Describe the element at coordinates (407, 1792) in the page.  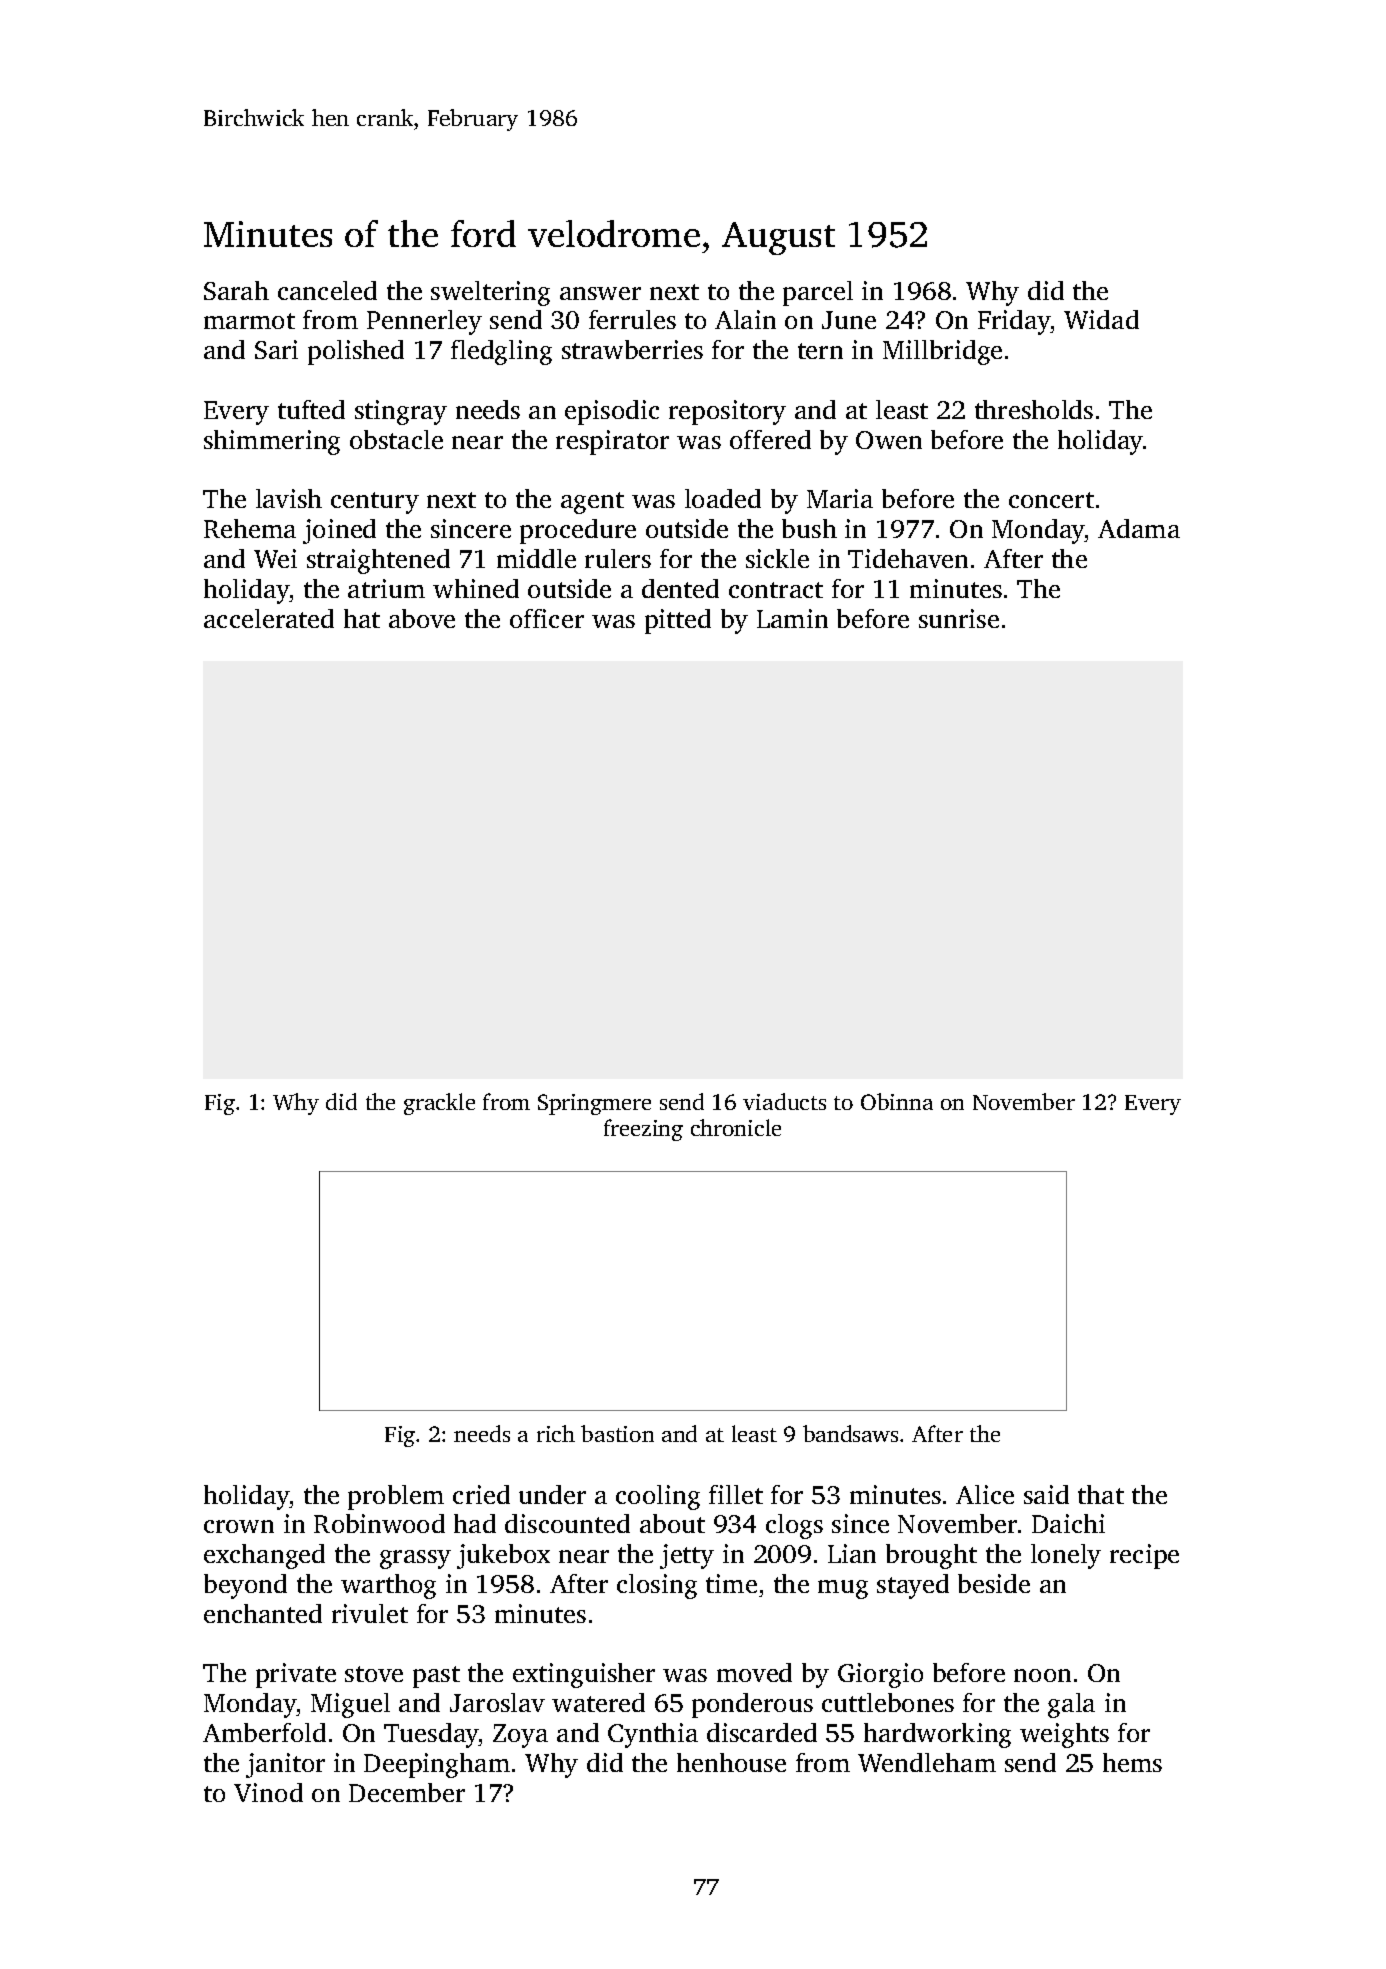
I see `December` at that location.
